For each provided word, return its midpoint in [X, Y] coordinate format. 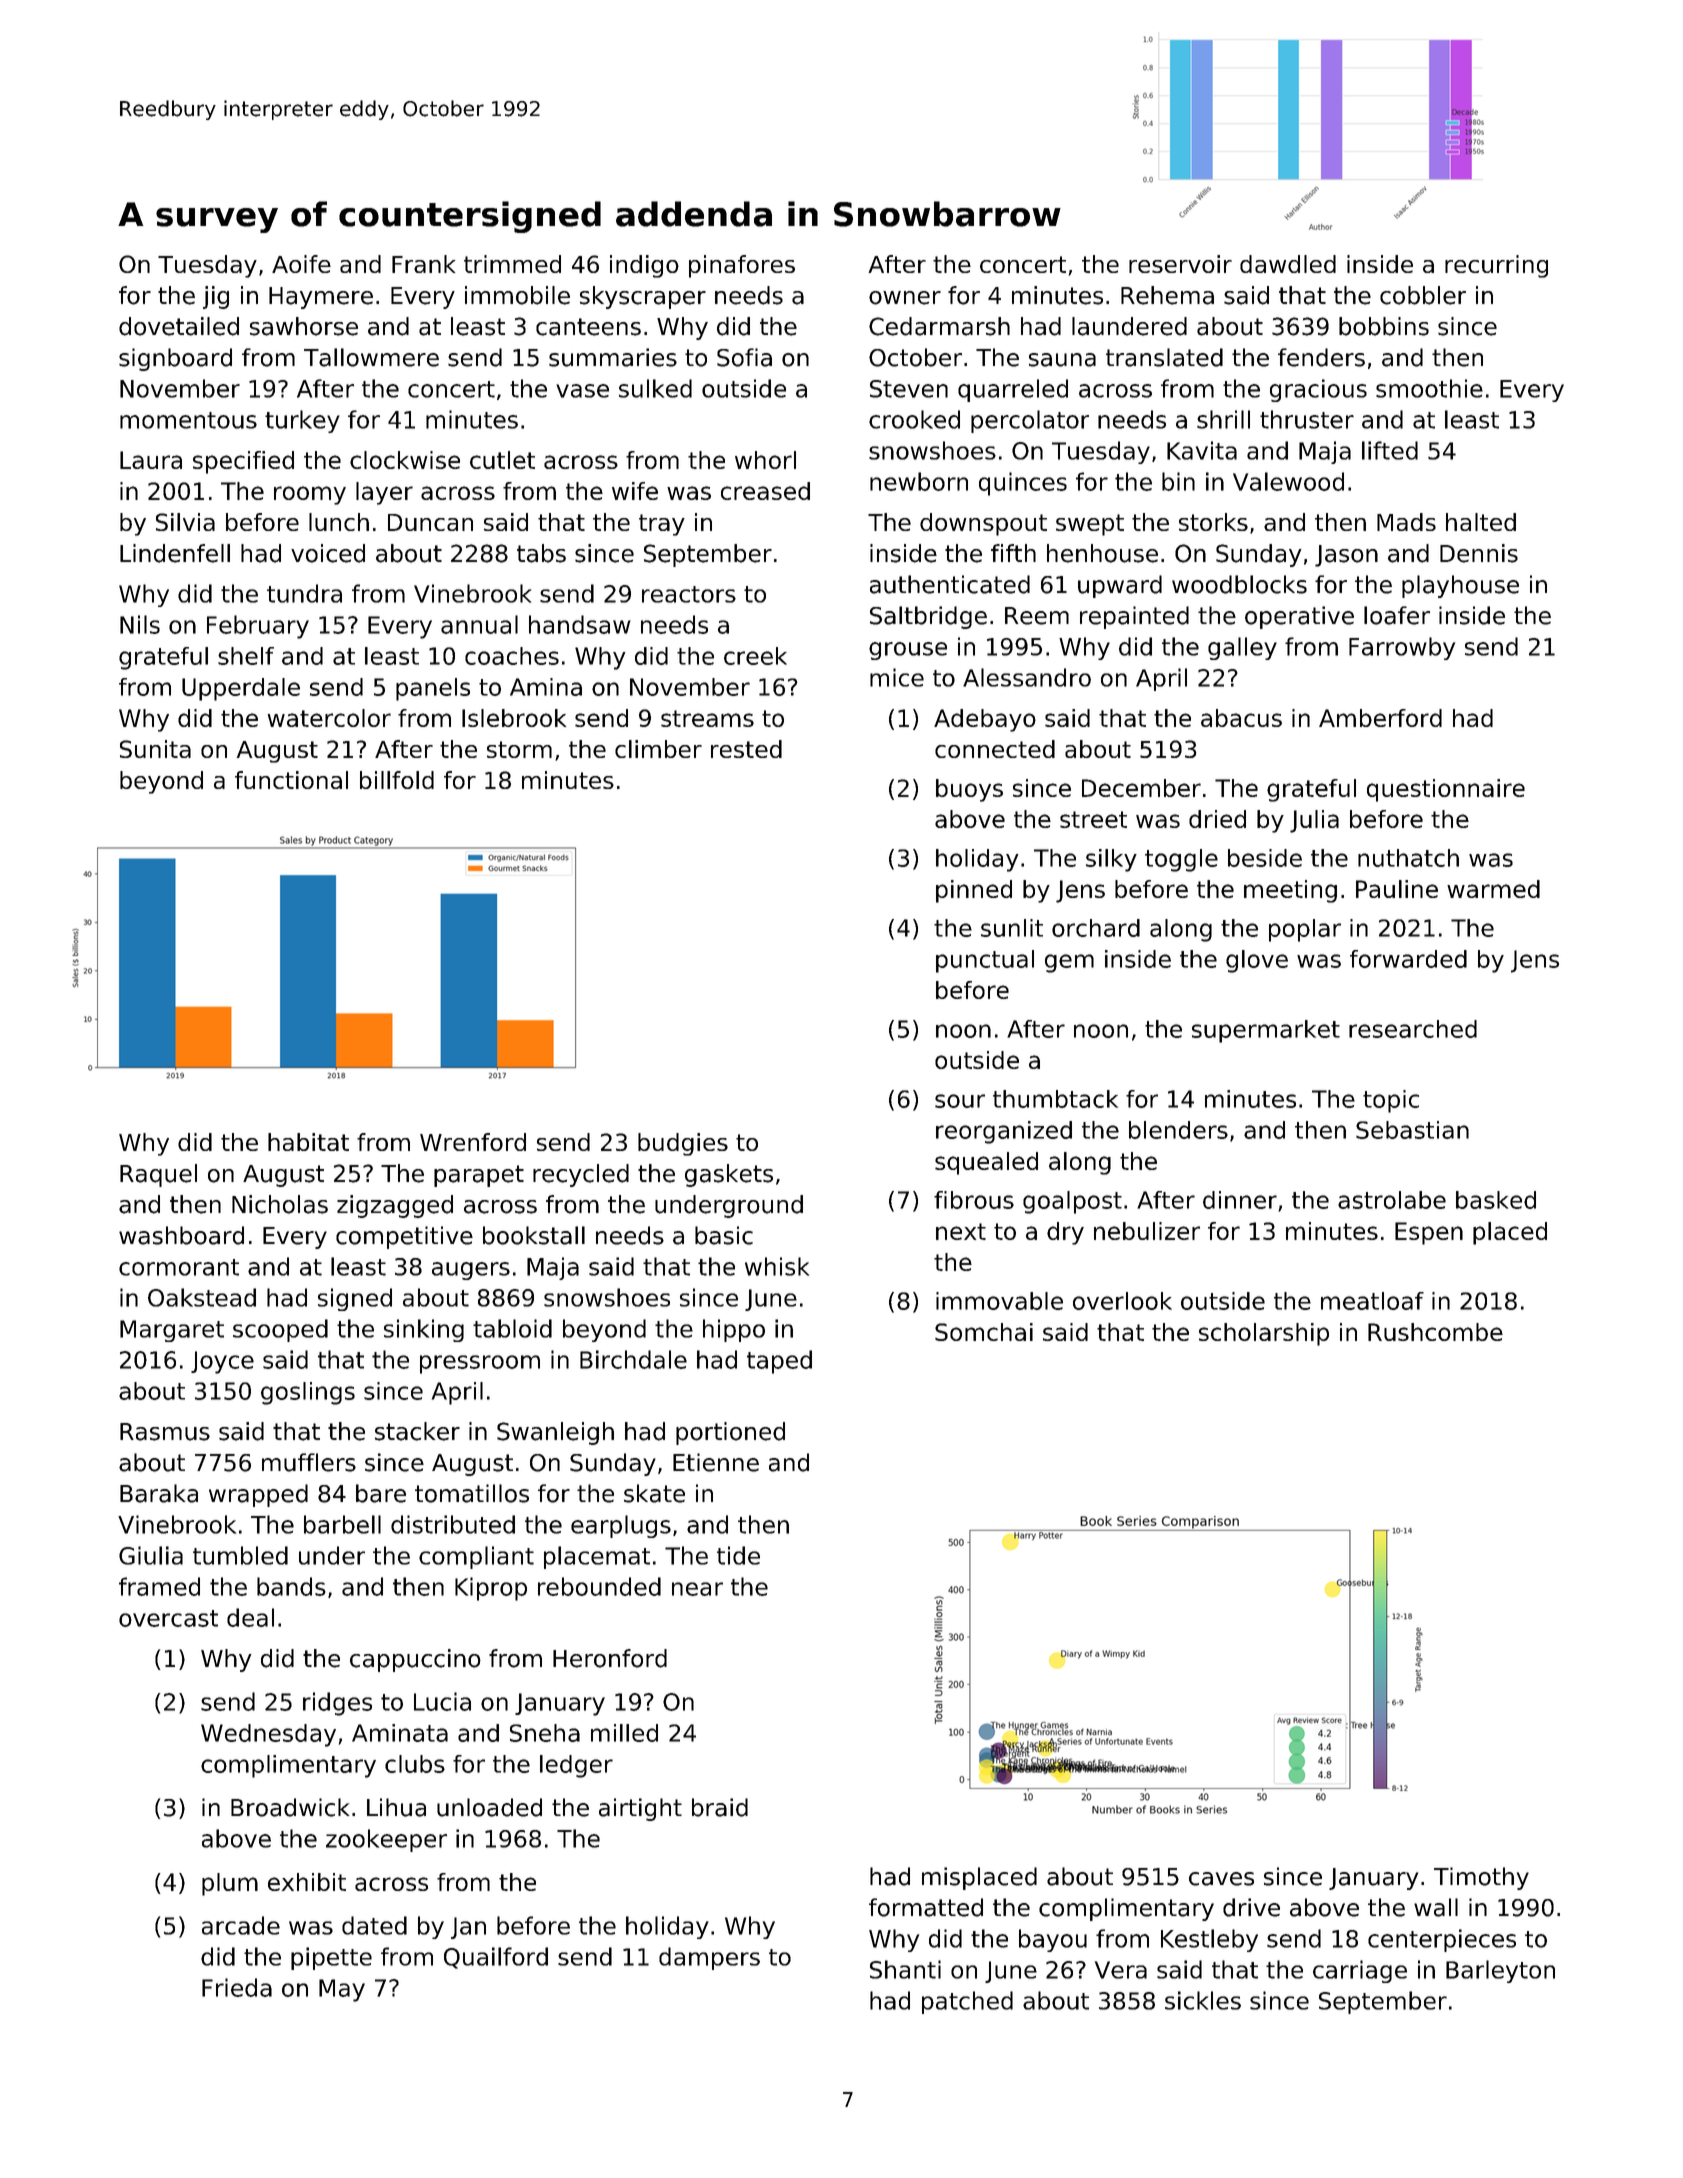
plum [230, 1884]
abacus [1241, 718]
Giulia [151, 1555]
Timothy [1481, 1878]
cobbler [1423, 295]
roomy [310, 495]
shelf [246, 656]
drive [1251, 1907]
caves [1221, 1879]
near [697, 1589]
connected [995, 749]
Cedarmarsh [939, 326]
